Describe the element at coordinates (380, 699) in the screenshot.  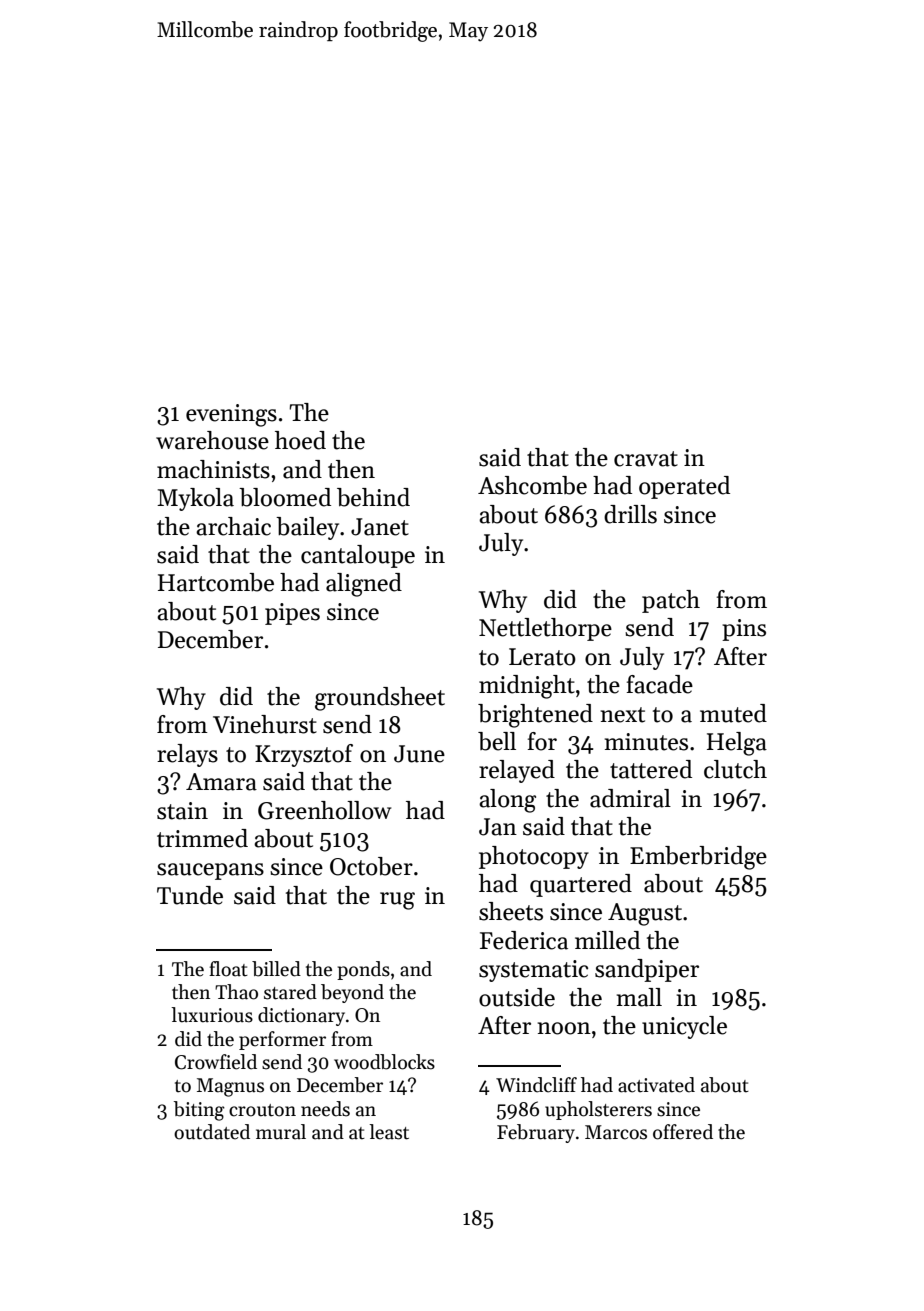
I see `groundsheet` at that location.
